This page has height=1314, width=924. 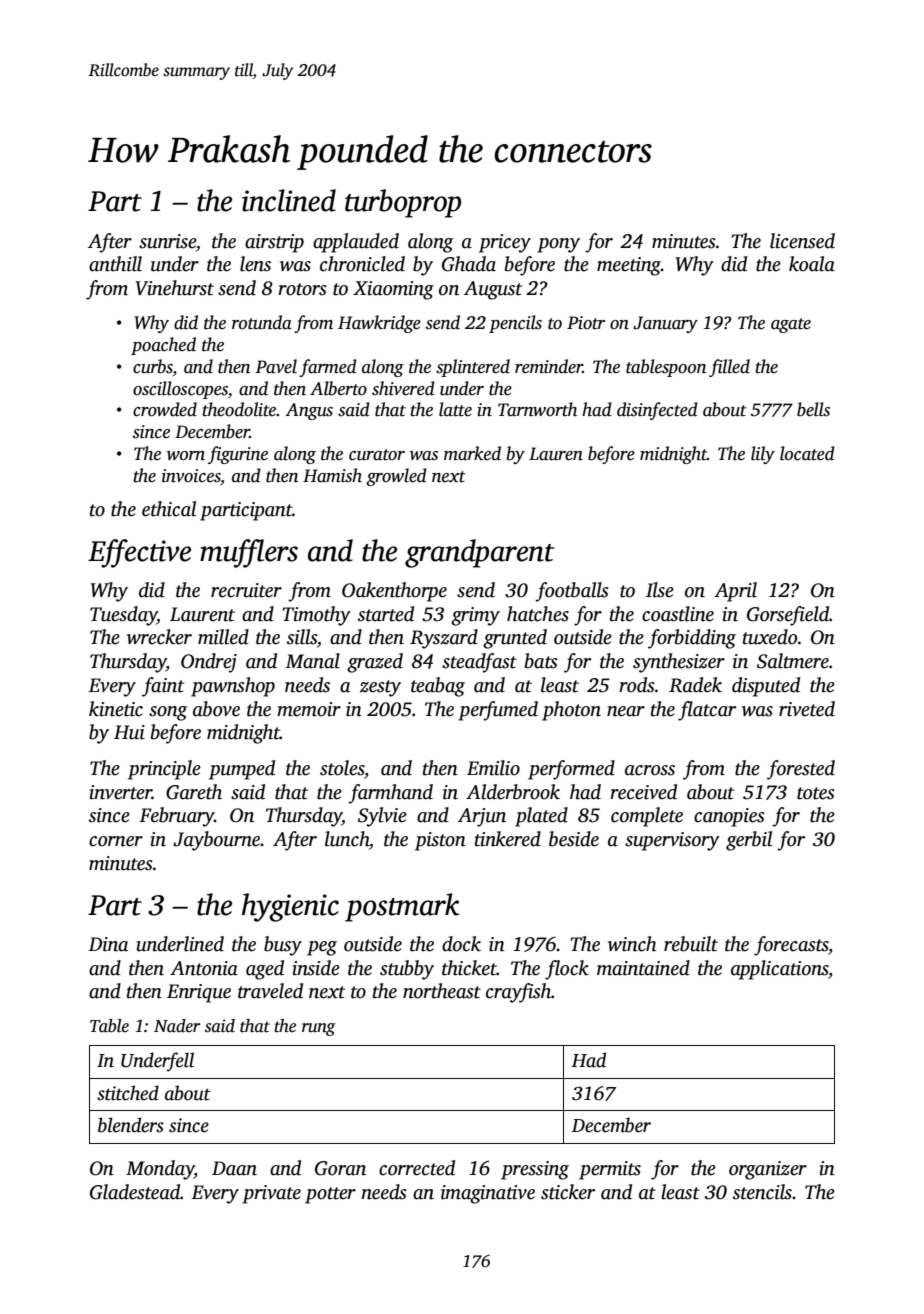 I want to click on postmark, so click(x=402, y=907).
